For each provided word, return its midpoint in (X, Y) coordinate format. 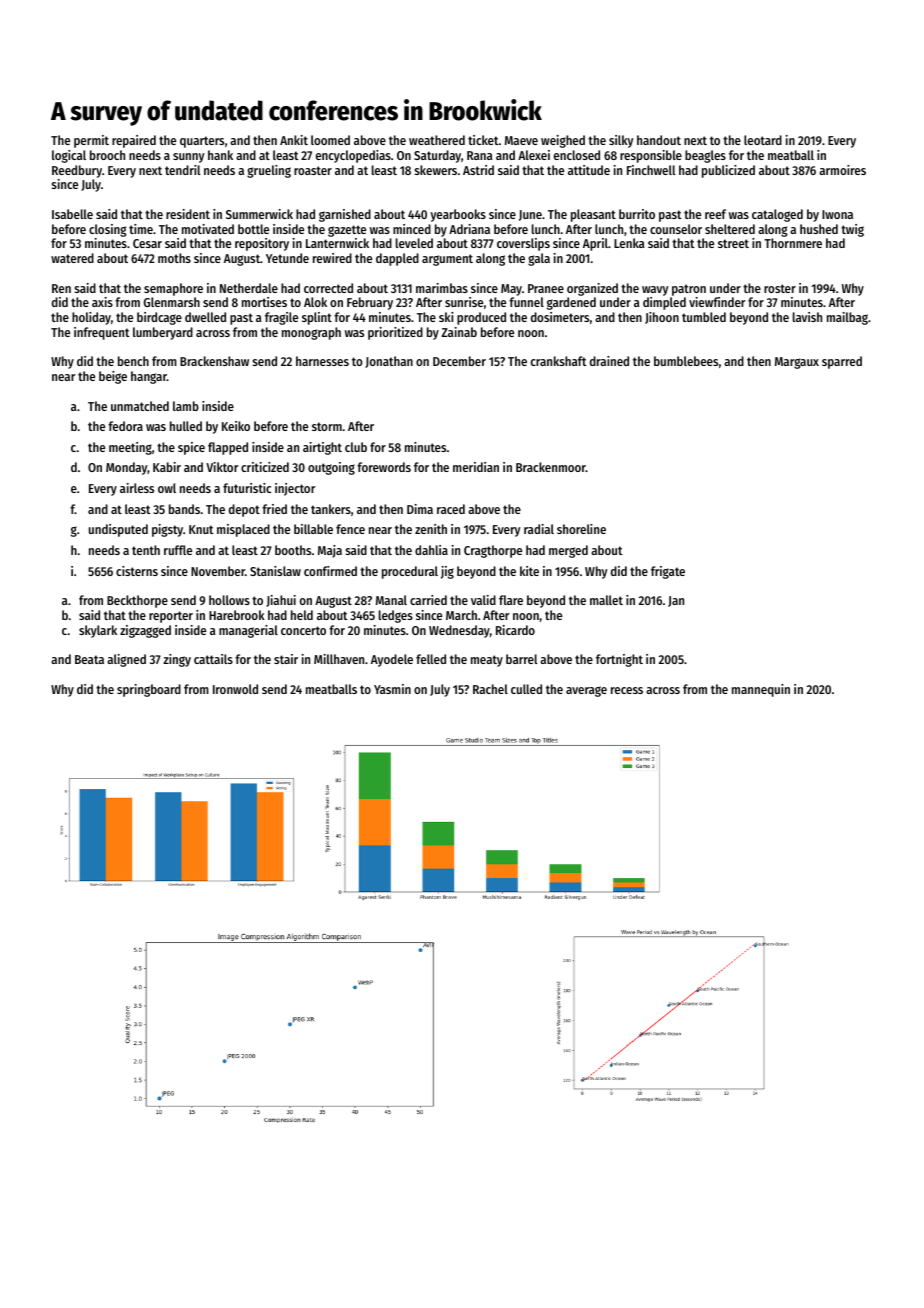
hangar (149, 377)
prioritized (395, 333)
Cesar (147, 243)
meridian (476, 467)
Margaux (797, 363)
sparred (842, 362)
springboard (149, 690)
